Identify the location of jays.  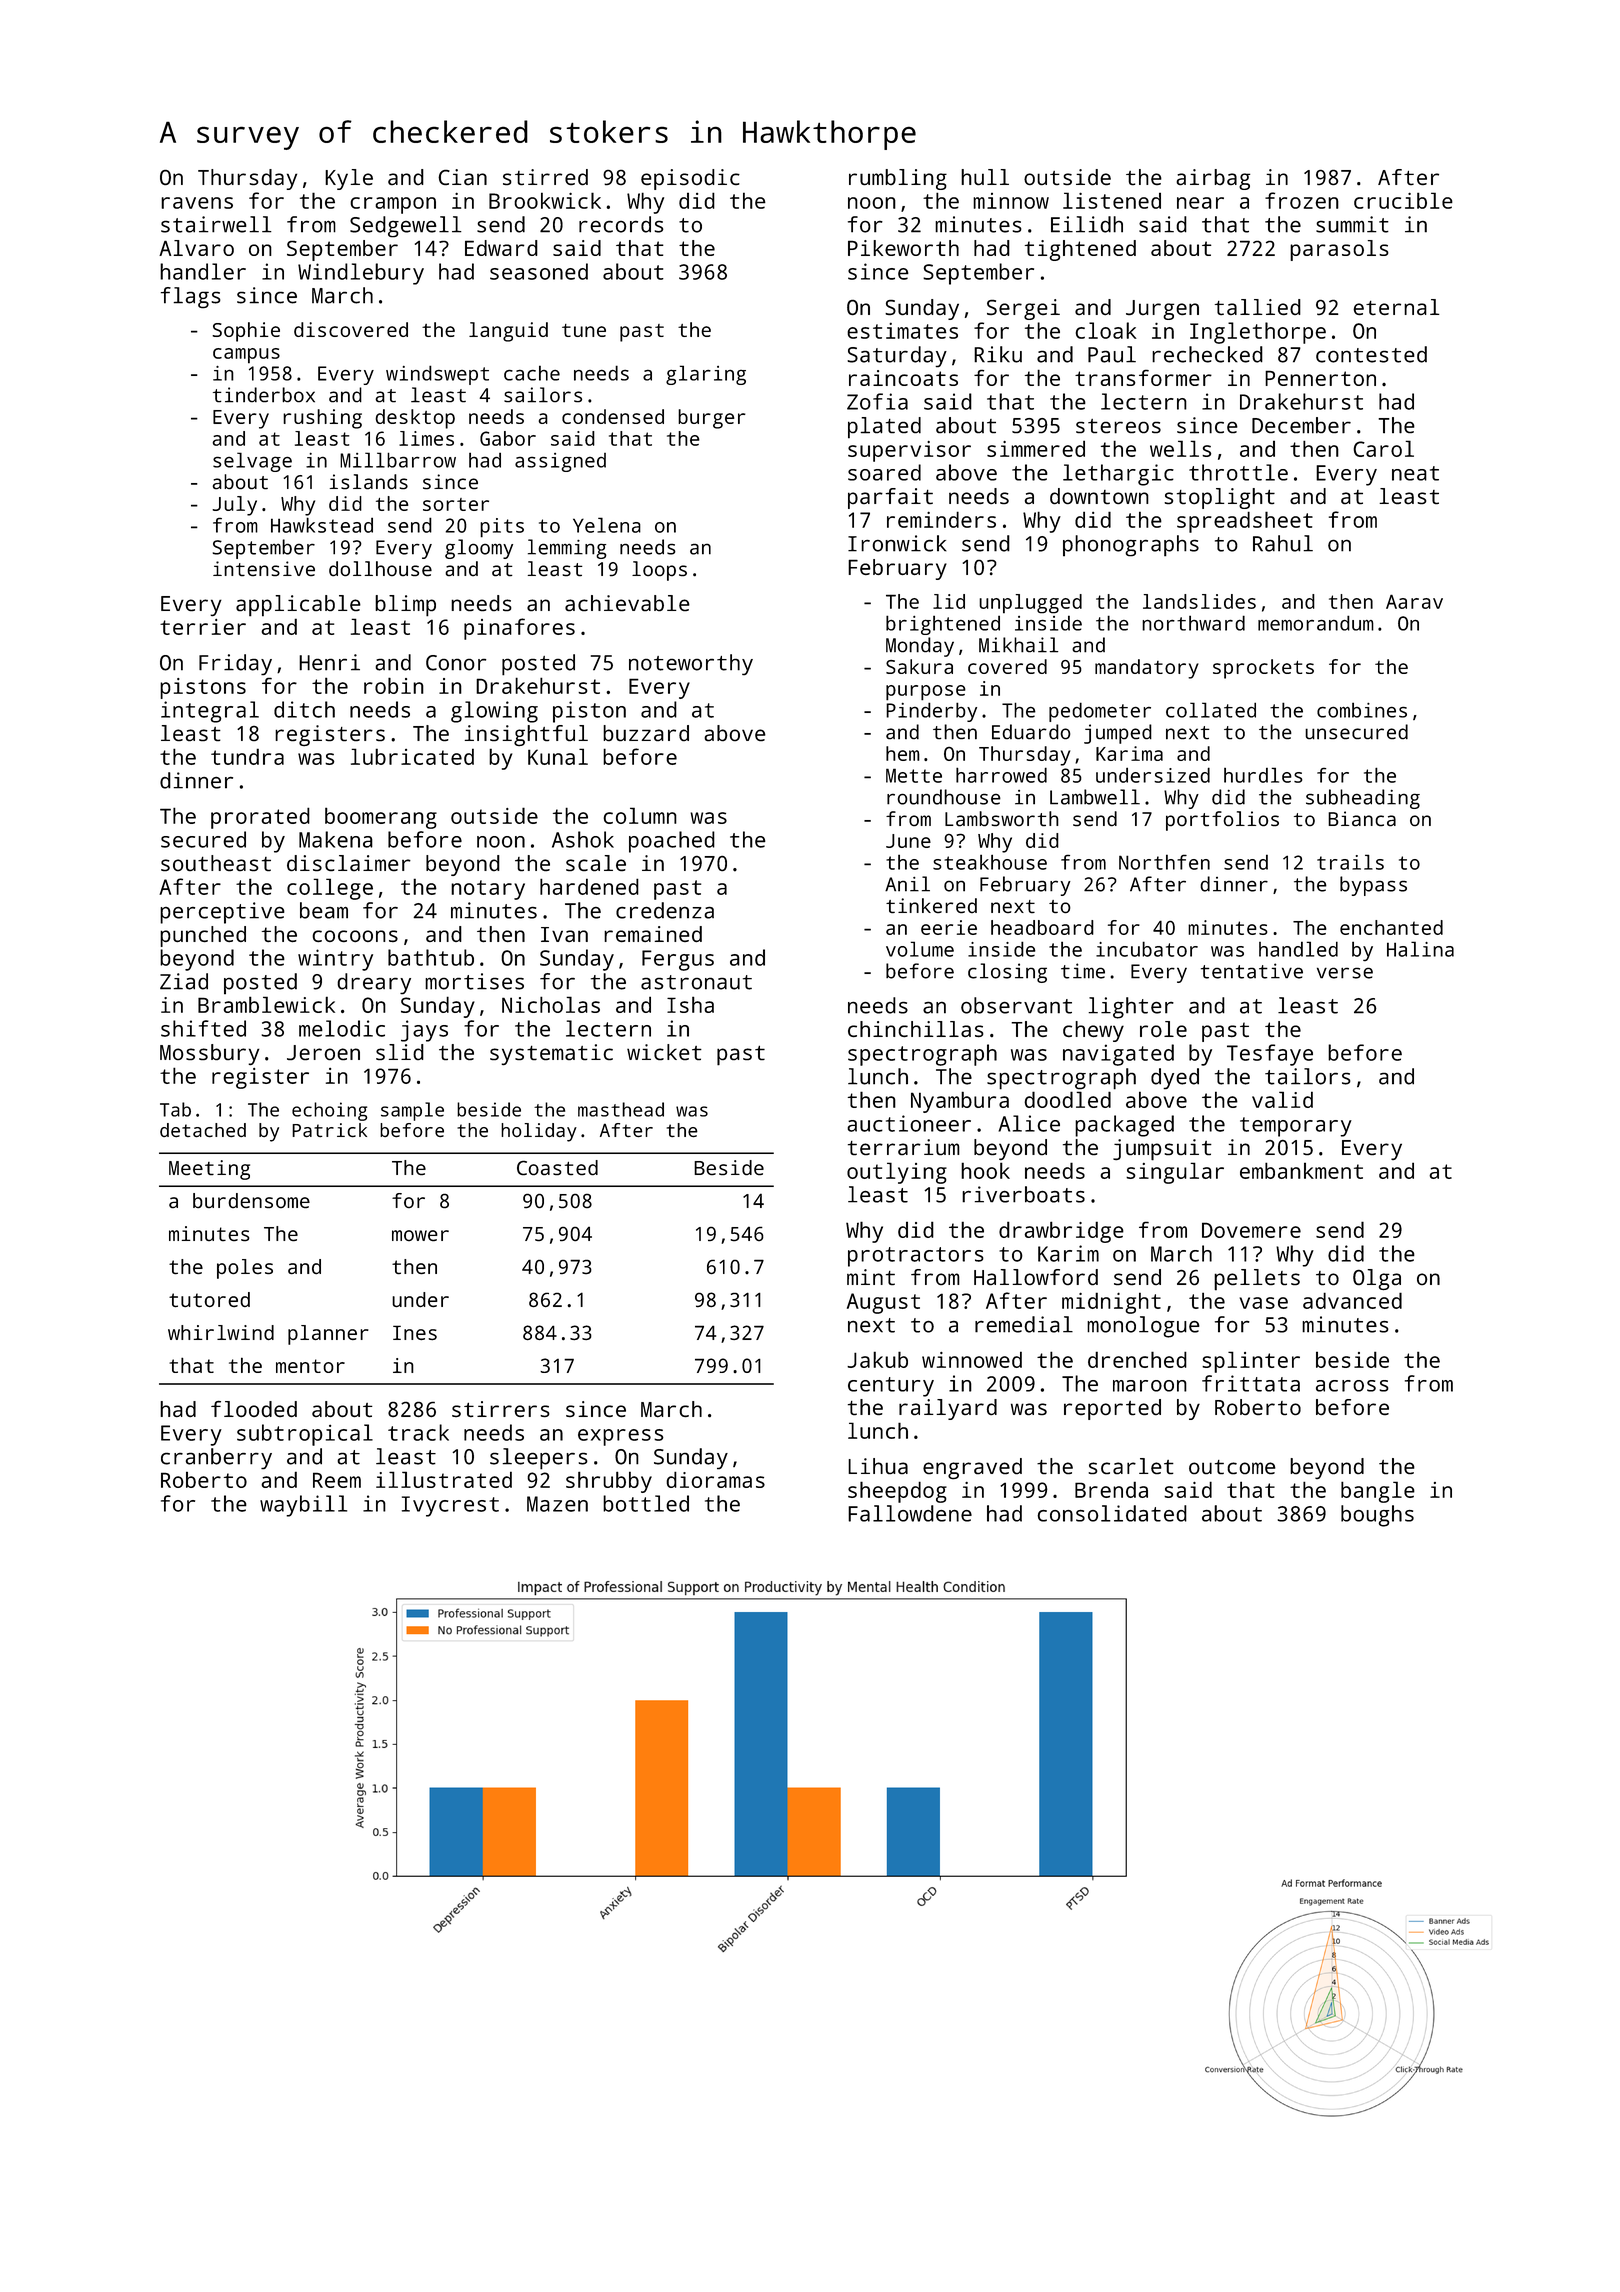
(424, 1031).
